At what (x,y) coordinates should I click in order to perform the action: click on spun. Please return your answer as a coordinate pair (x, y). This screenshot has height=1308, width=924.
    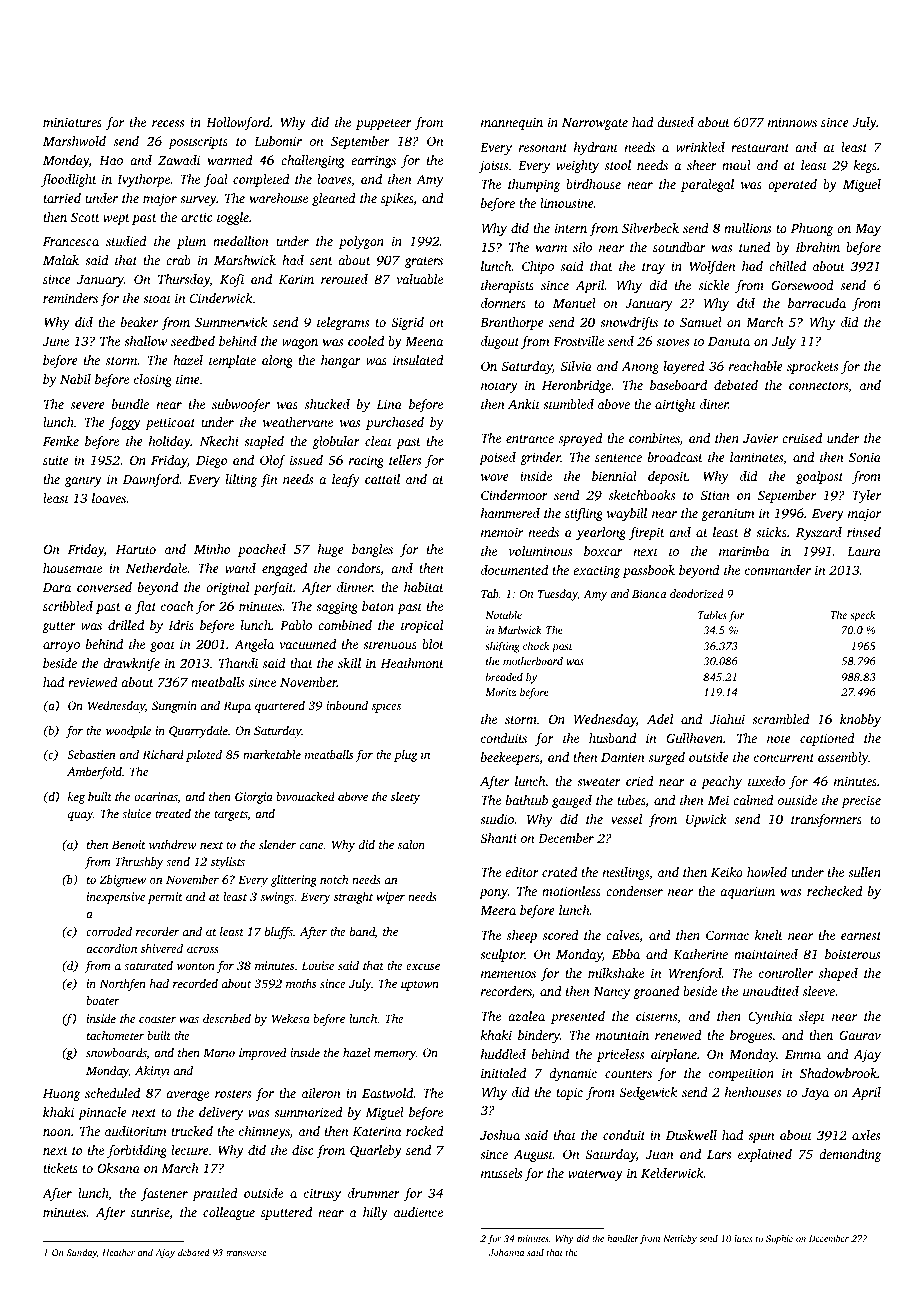
    Looking at the image, I should click on (761, 1138).
